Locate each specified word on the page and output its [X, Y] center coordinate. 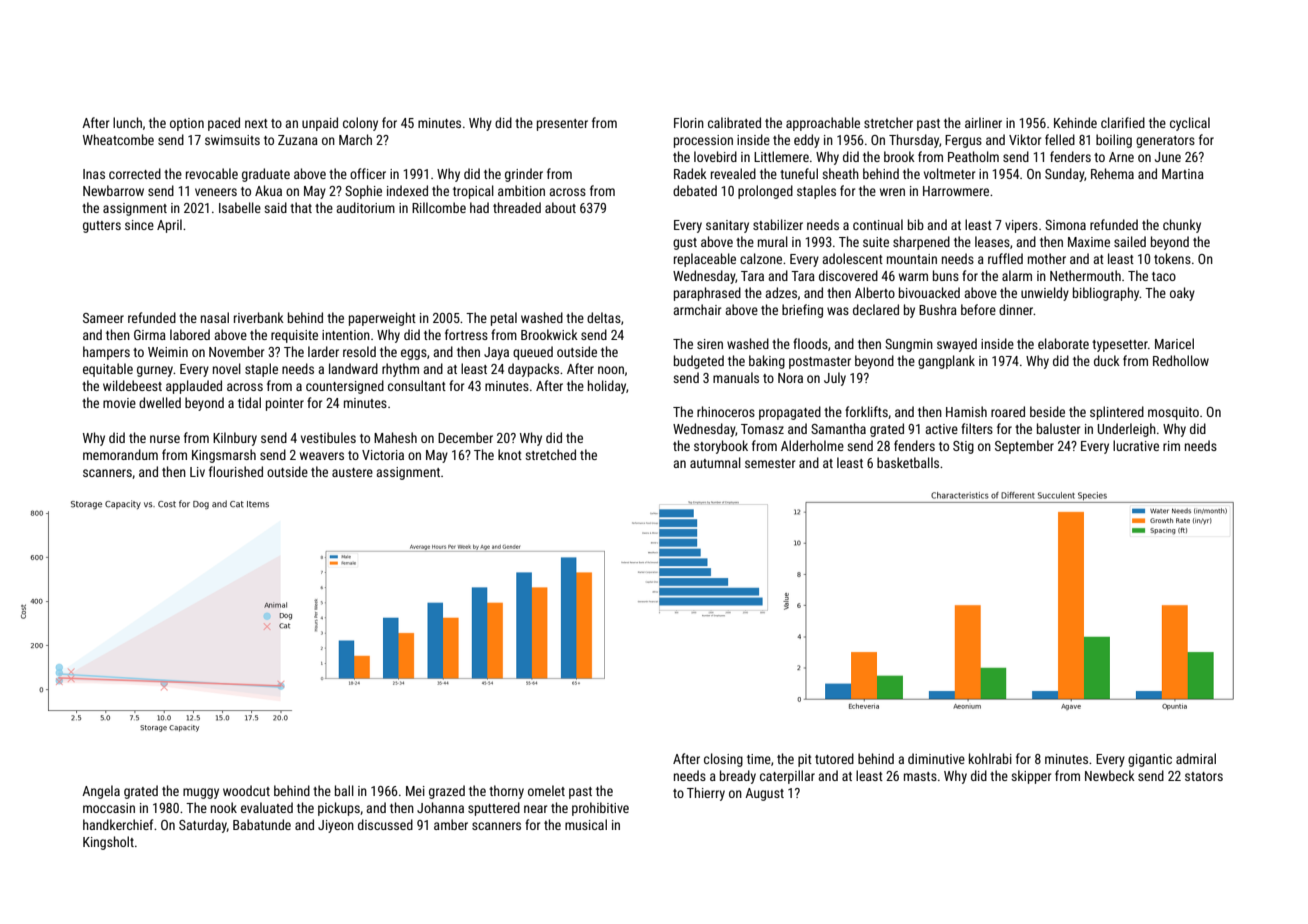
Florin [689, 122]
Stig [963, 447]
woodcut [246, 790]
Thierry [706, 794]
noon [611, 370]
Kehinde [1075, 122]
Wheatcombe [118, 139]
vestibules [328, 437]
